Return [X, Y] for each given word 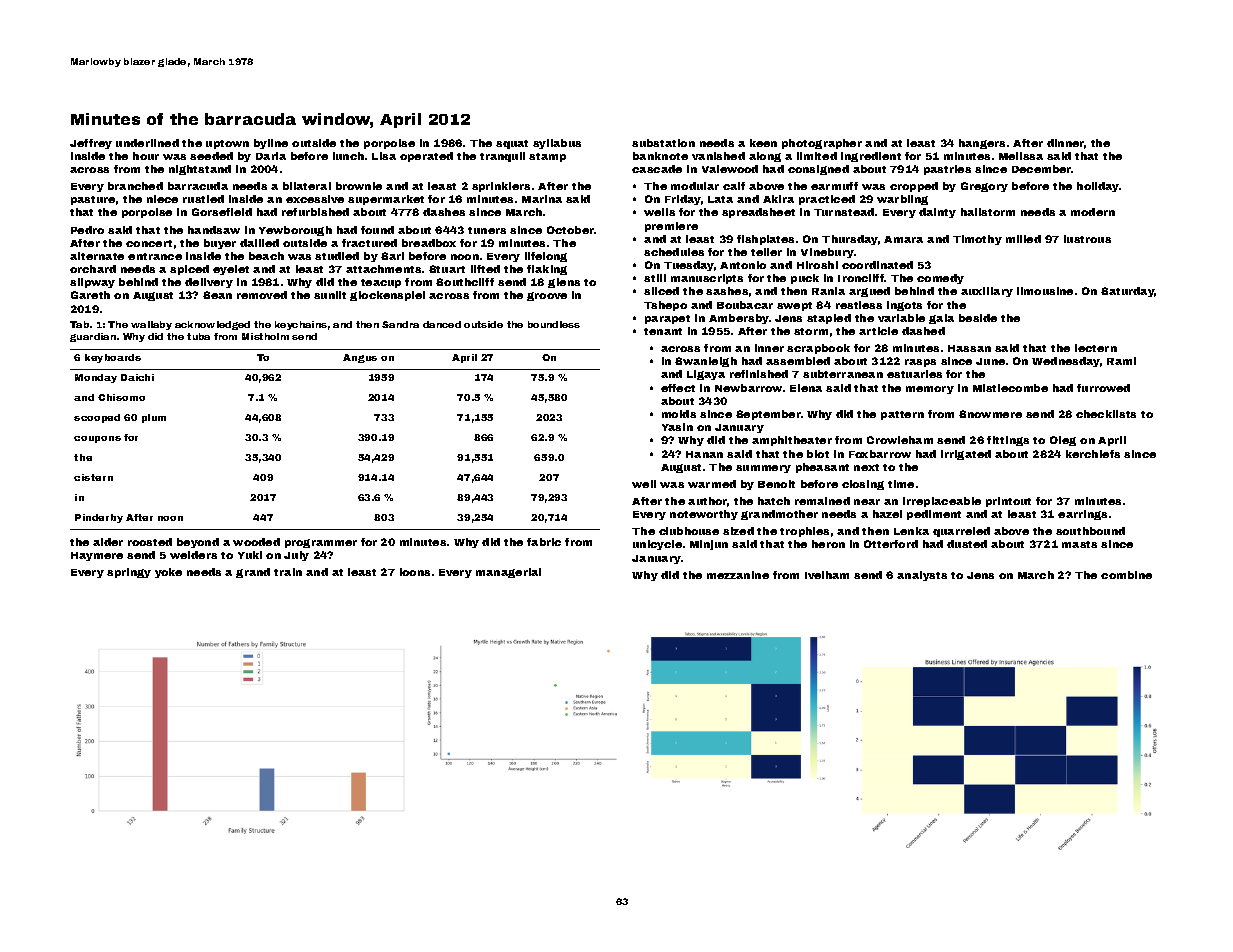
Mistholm [265, 336]
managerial [508, 573]
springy [129, 573]
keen [763, 143]
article [878, 331]
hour [146, 156]
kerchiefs [1093, 454]
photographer [822, 144]
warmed [712, 484]
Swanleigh [706, 362]
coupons [97, 439]
